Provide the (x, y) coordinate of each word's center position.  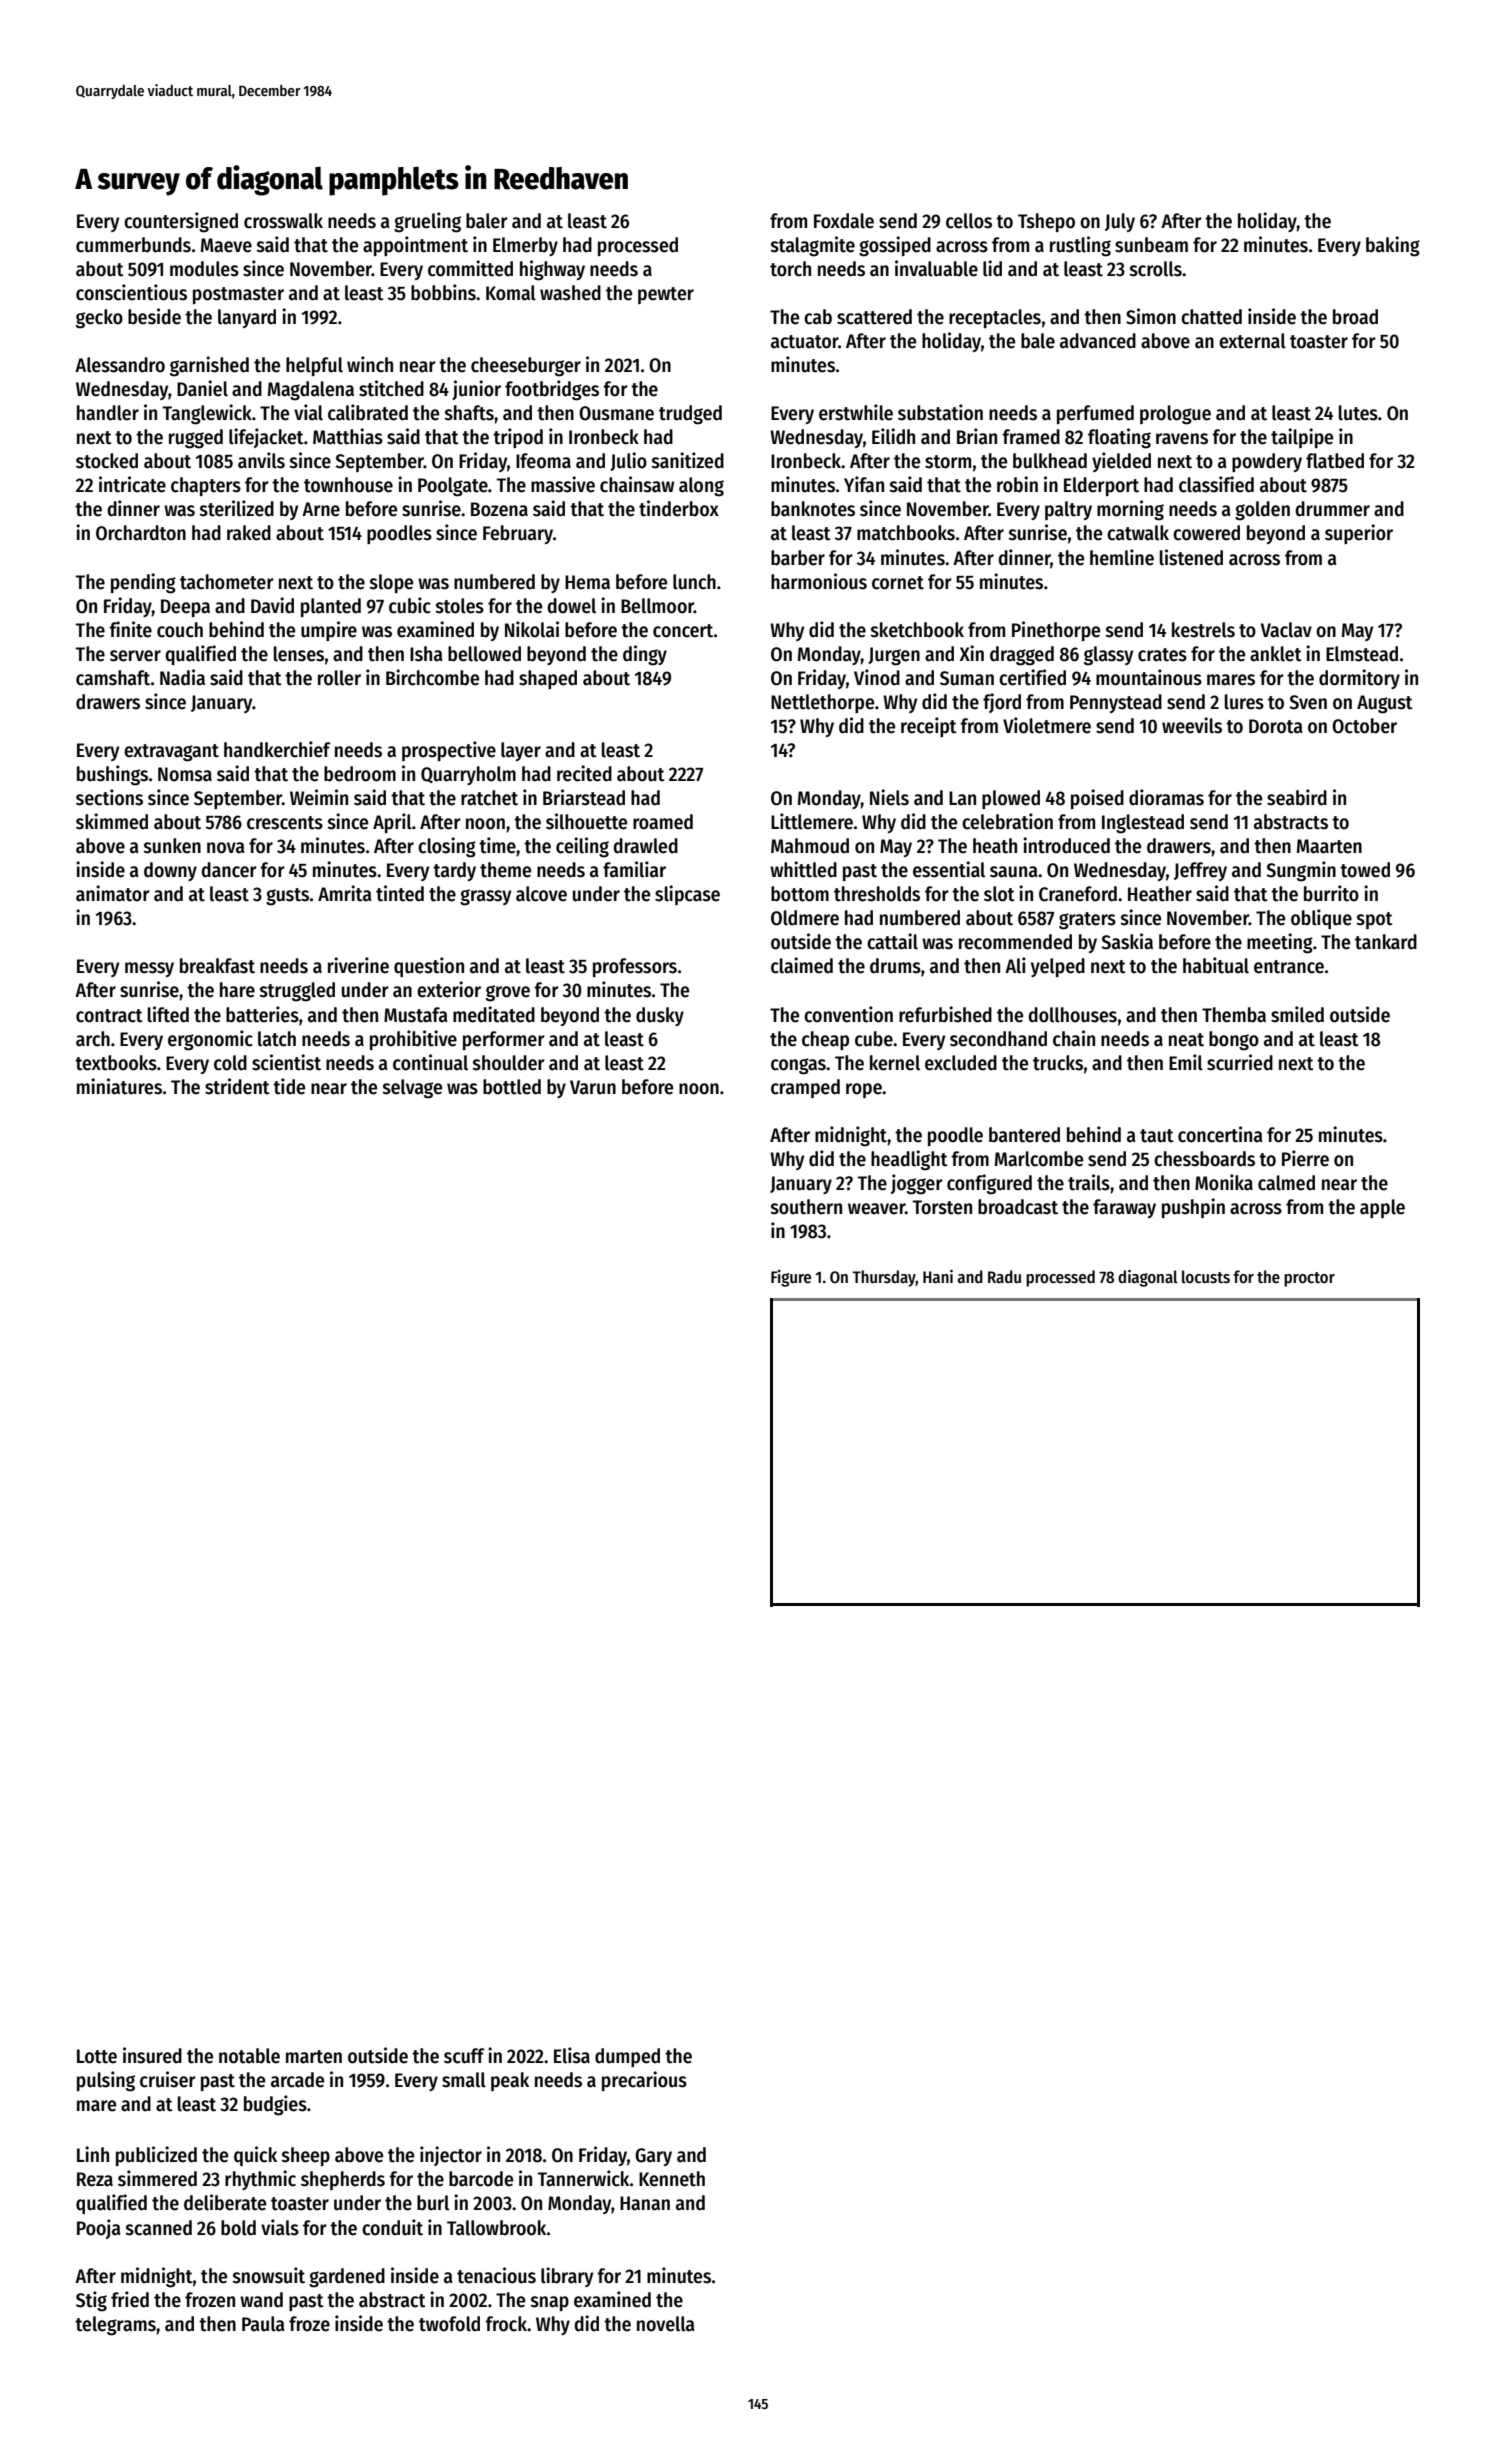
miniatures (119, 1086)
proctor (1309, 1279)
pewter (666, 295)
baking (1393, 246)
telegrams (115, 2326)
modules (204, 269)
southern (806, 1207)
